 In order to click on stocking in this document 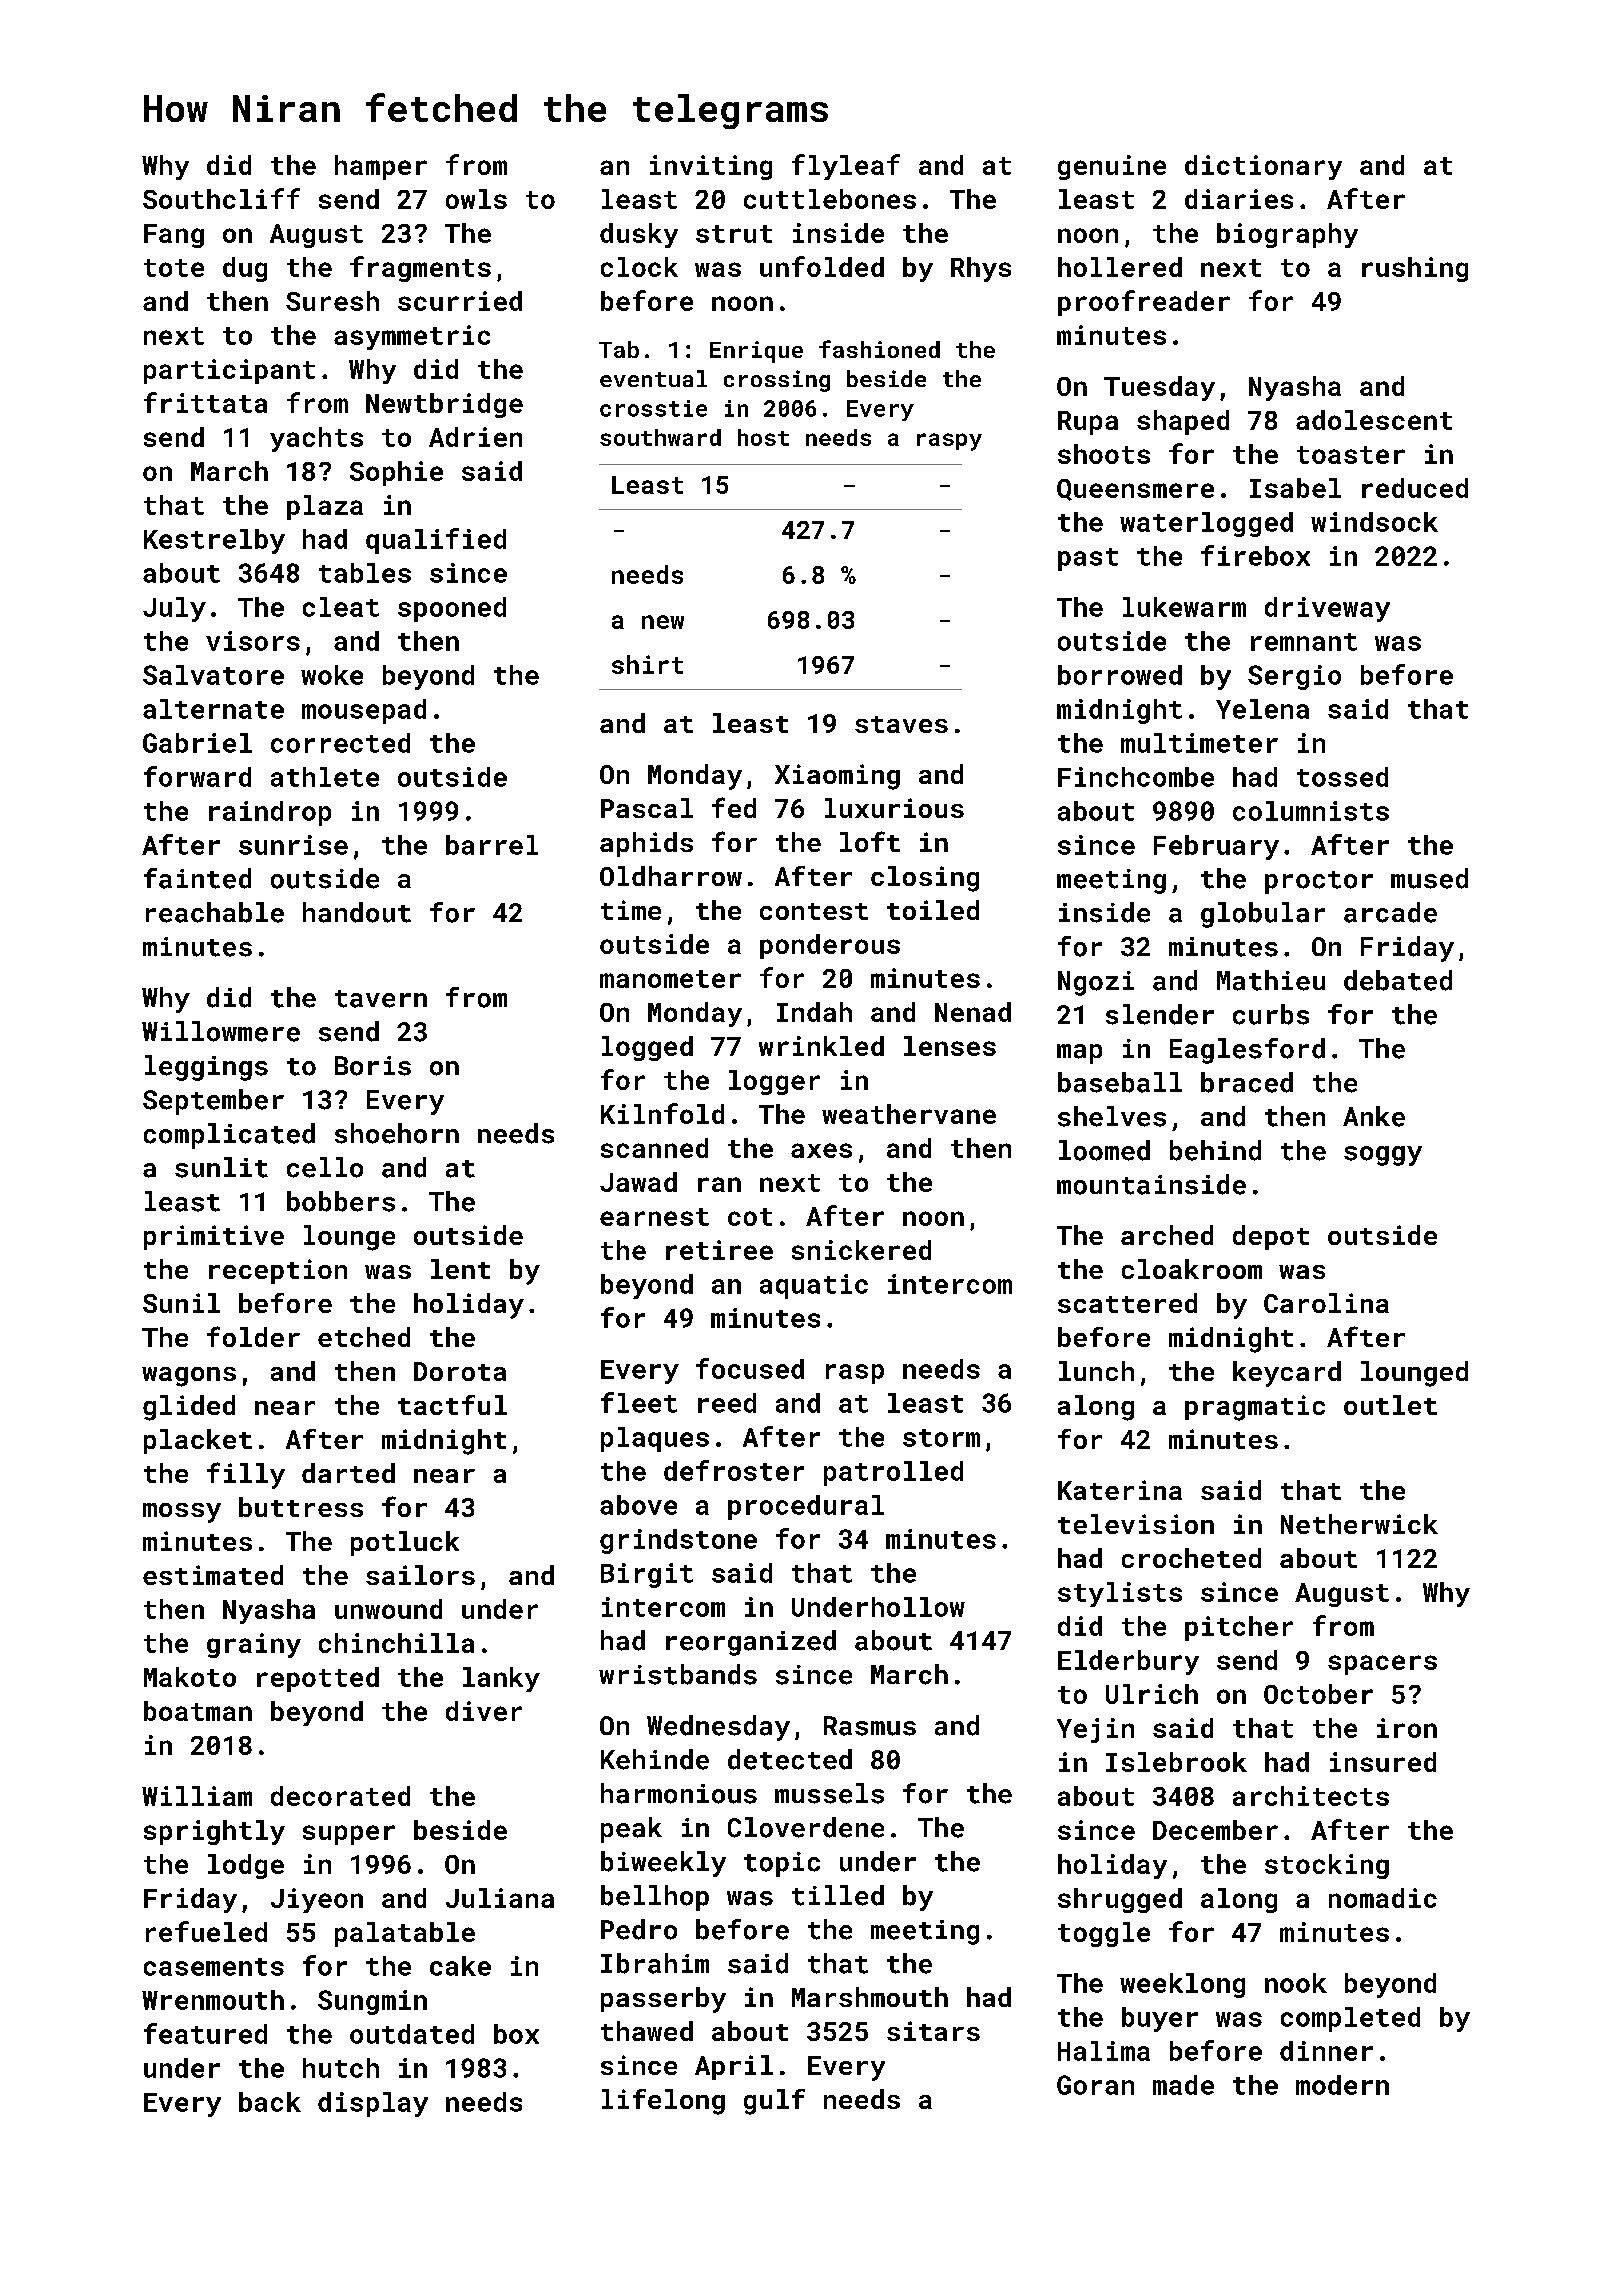, I will do `click(1327, 1866)`.
